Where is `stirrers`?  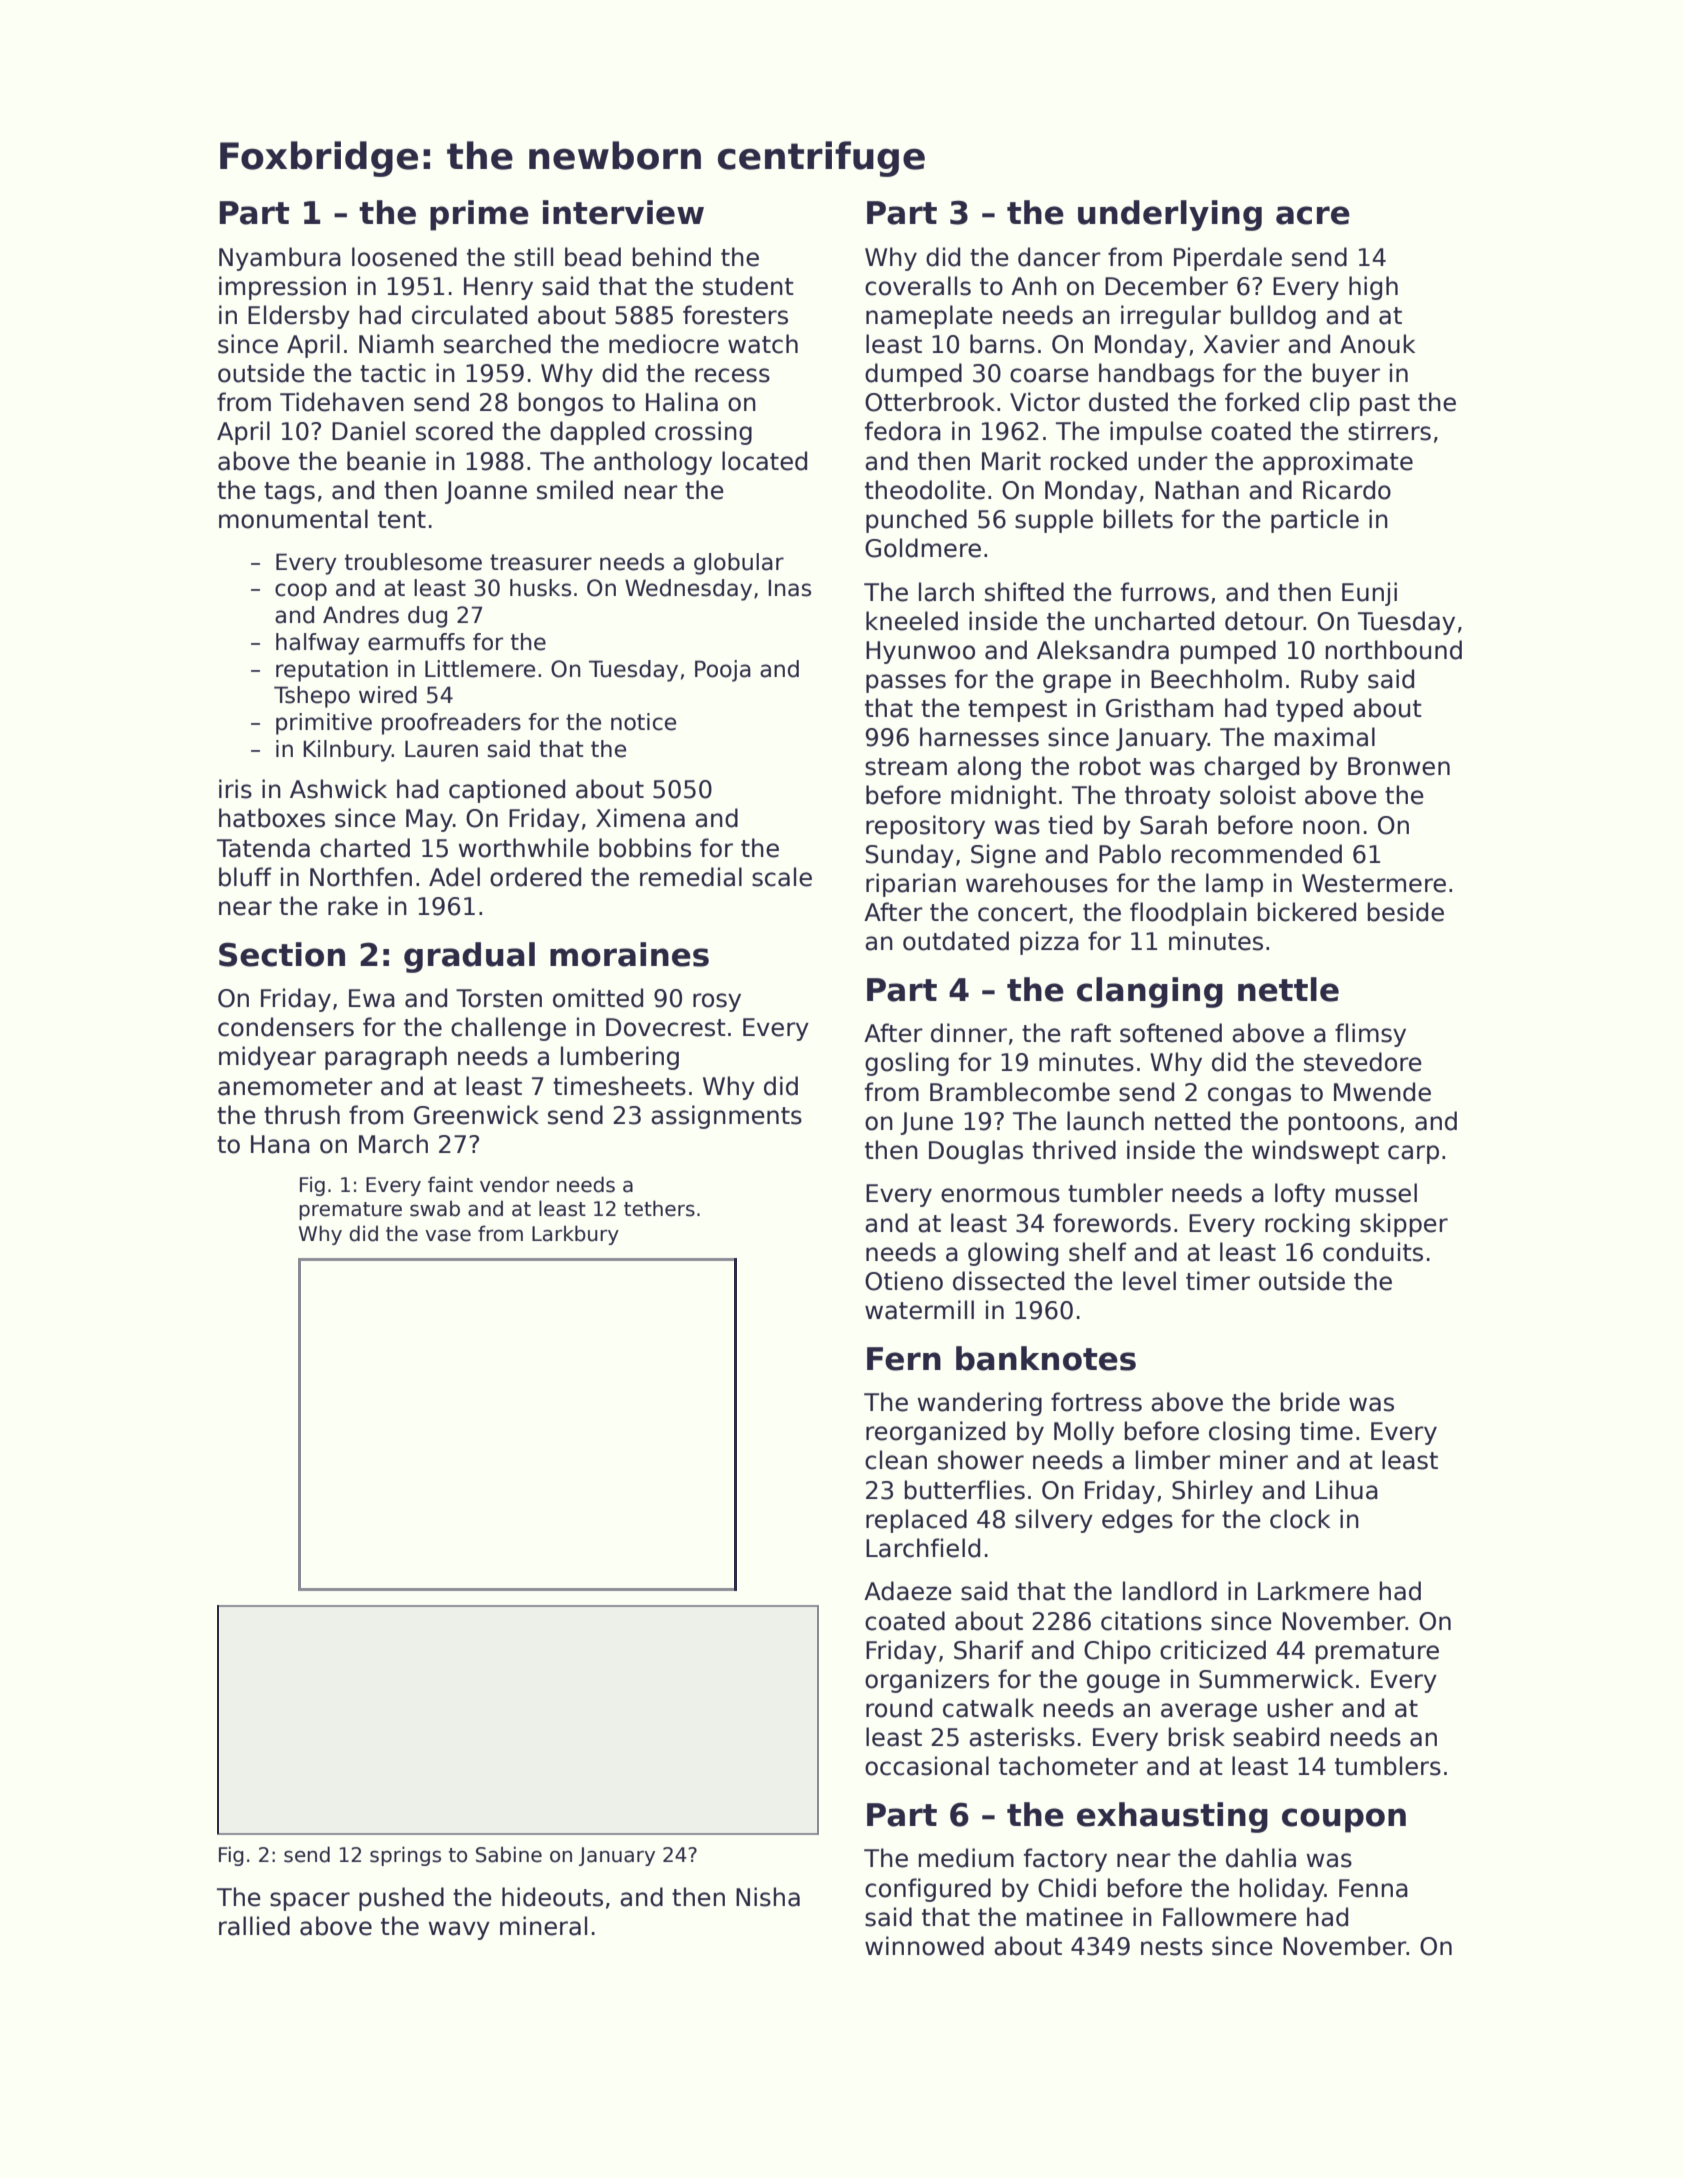 stirrers is located at coordinates (1389, 431).
